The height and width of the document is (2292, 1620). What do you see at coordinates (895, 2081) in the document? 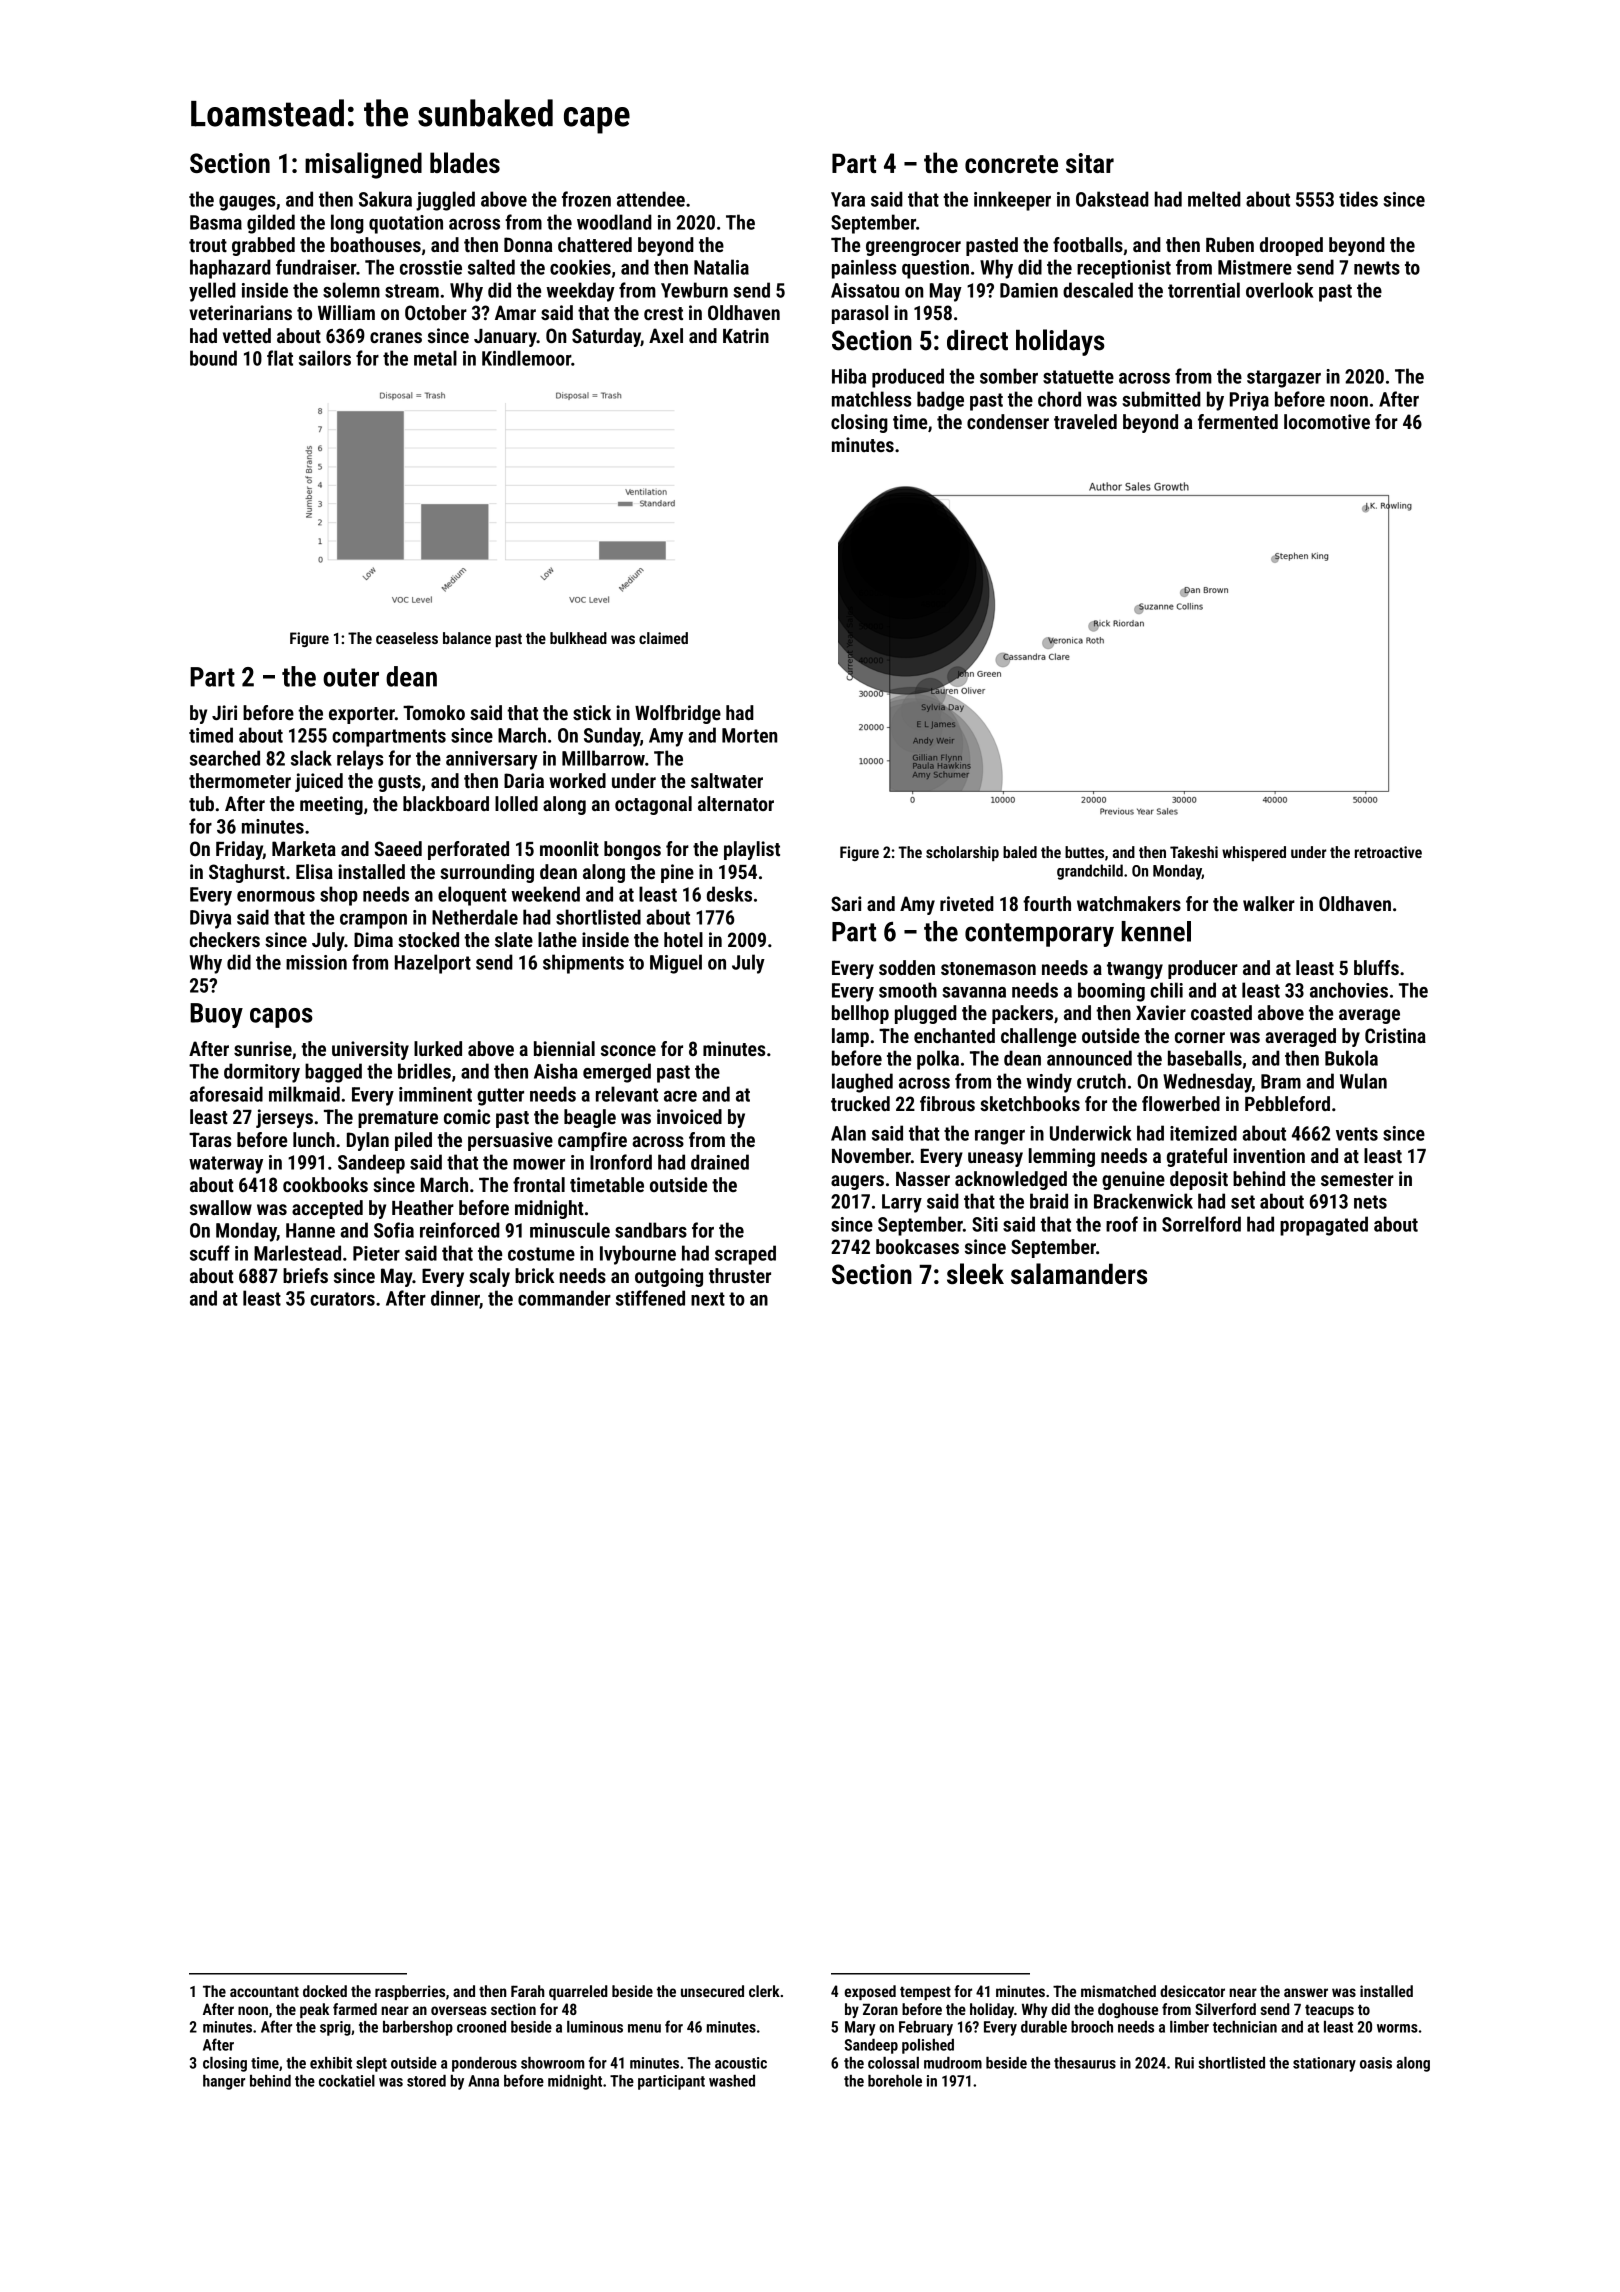
I see `borehole` at bounding box center [895, 2081].
